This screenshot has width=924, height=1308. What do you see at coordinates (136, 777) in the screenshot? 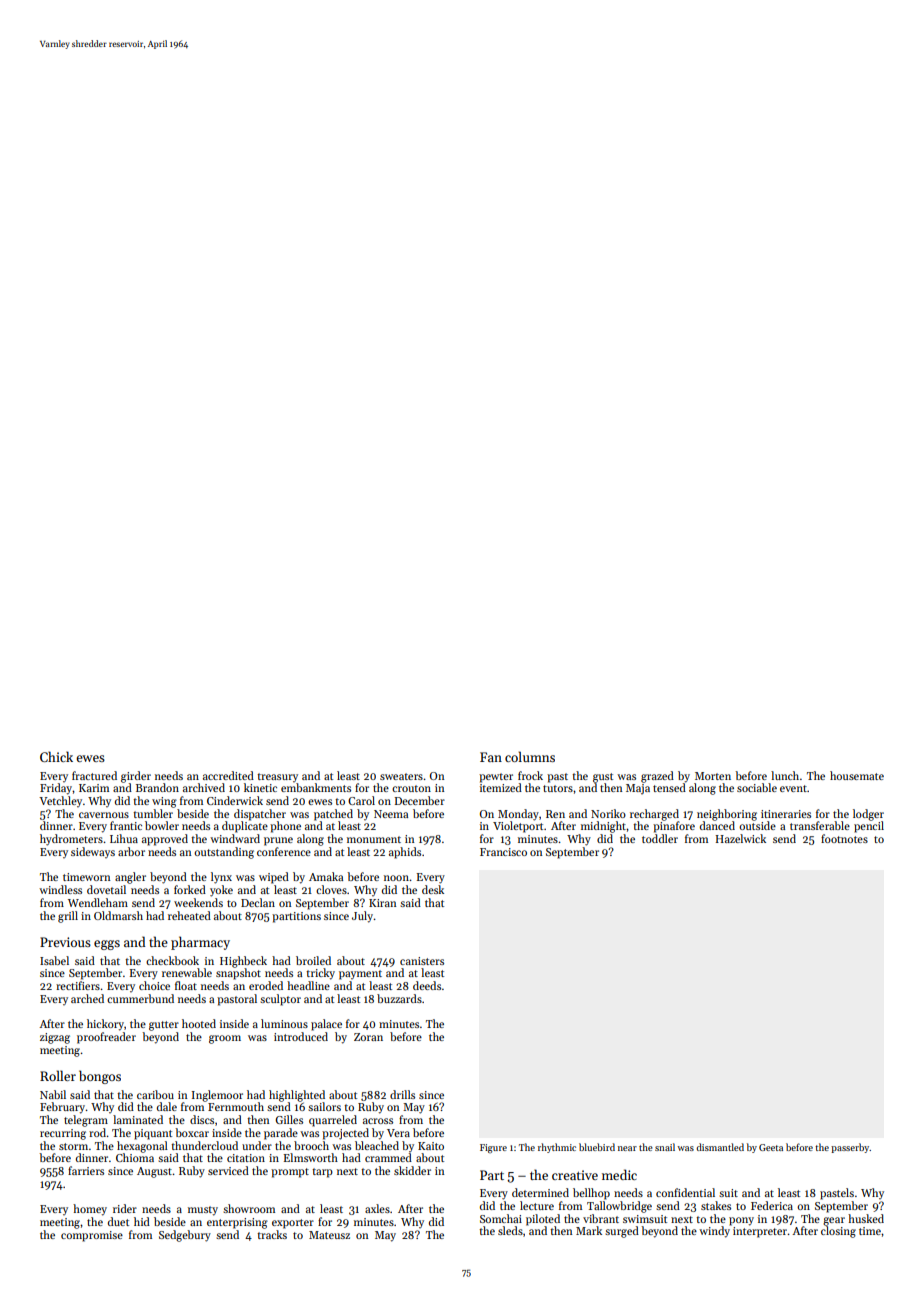
I see `girder` at bounding box center [136, 777].
